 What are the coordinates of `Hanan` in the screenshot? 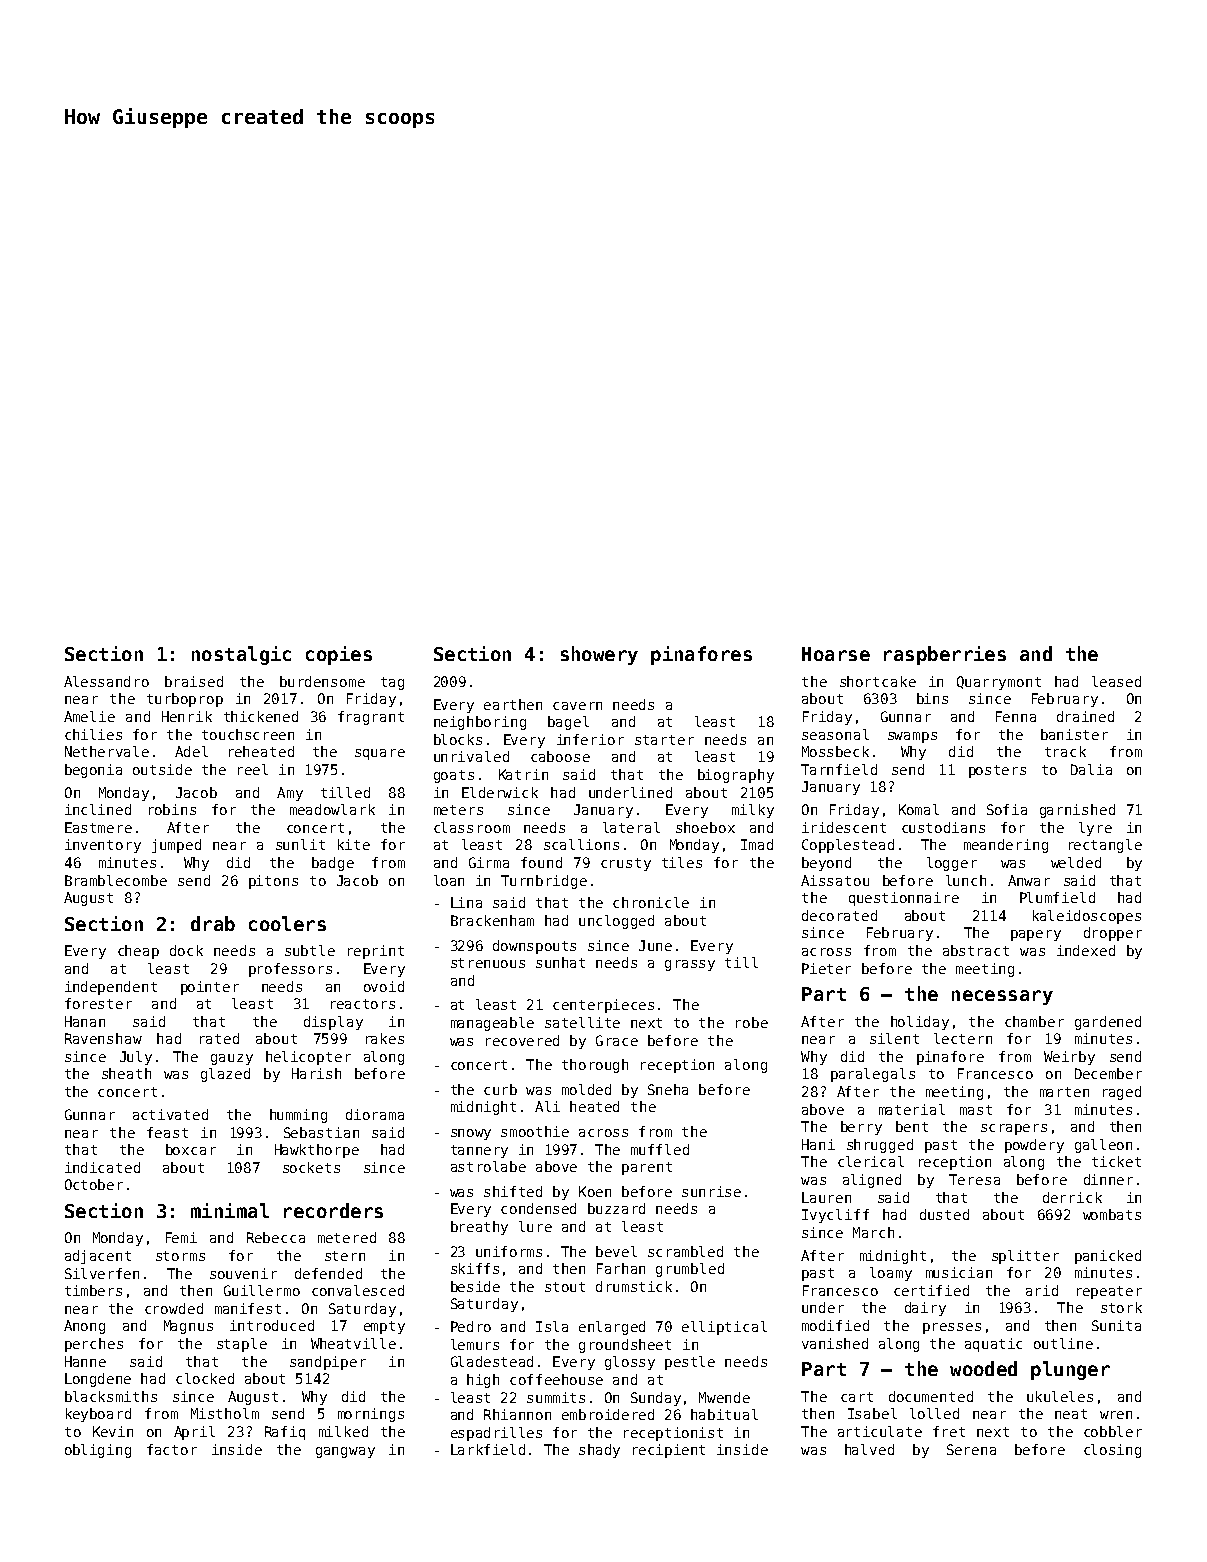 It's located at (85, 1021).
